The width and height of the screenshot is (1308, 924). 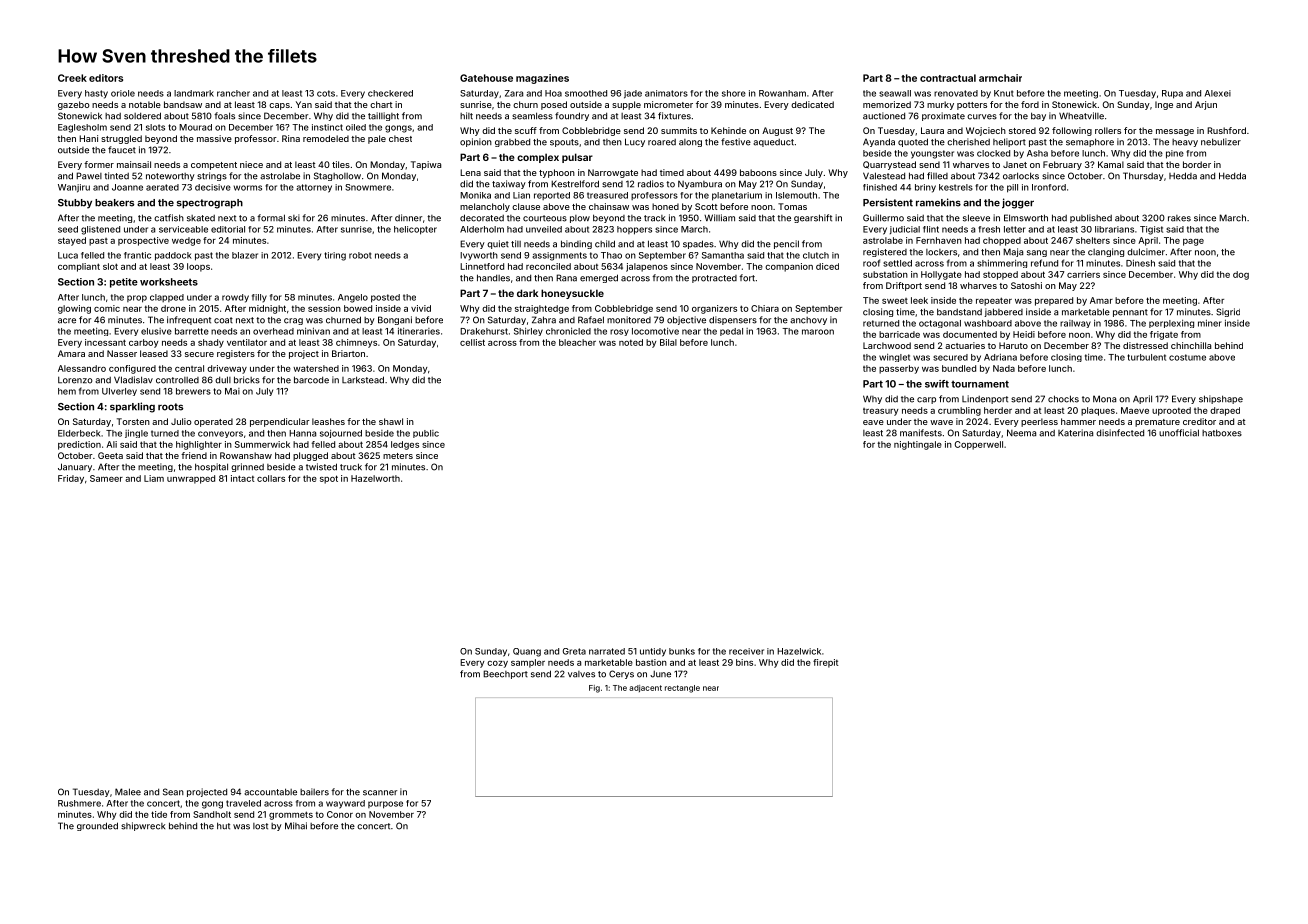 What do you see at coordinates (505, 674) in the screenshot?
I see `Beechport` at bounding box center [505, 674].
